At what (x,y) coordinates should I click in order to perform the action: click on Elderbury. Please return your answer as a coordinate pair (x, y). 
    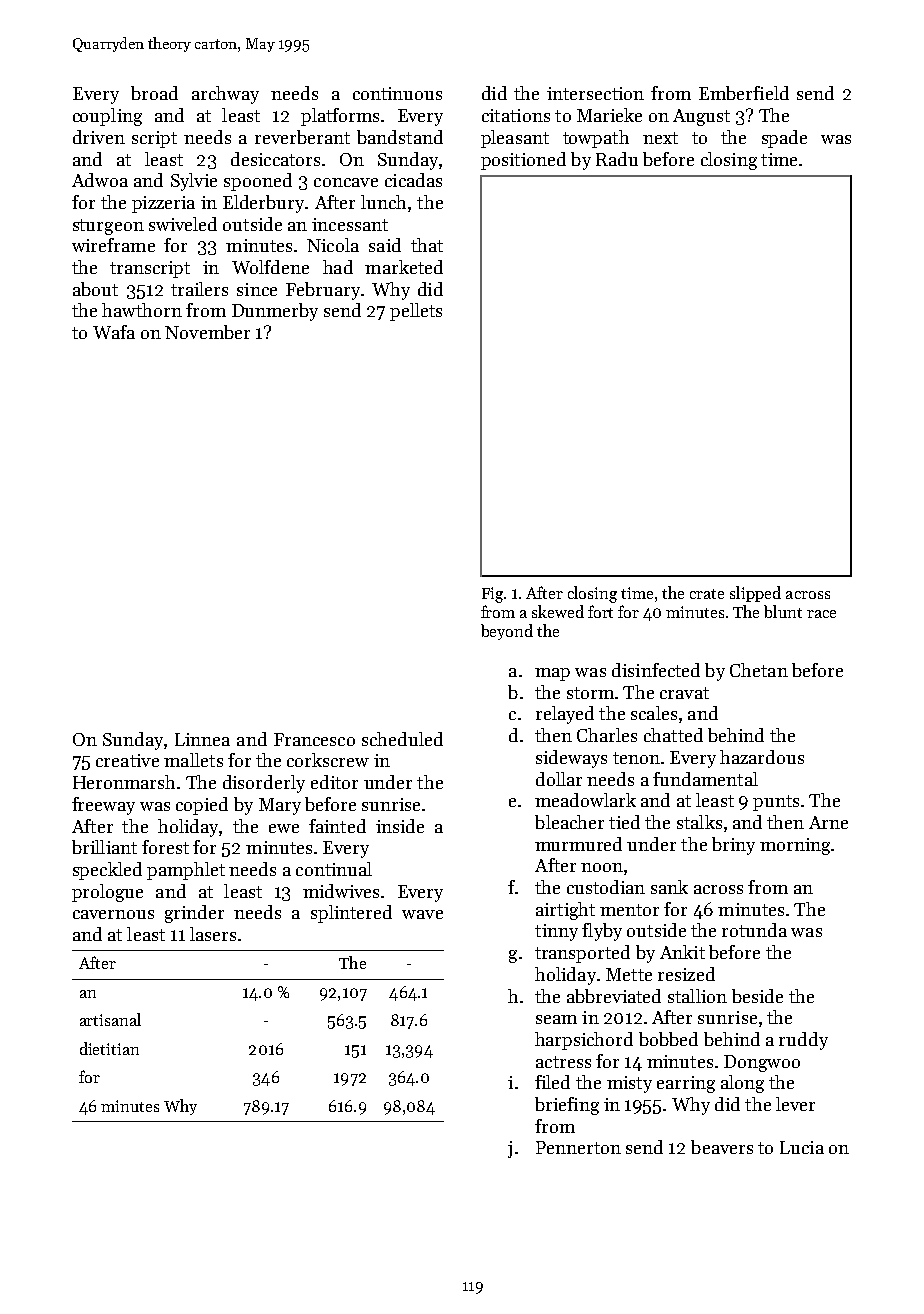
    Looking at the image, I should click on (263, 204).
